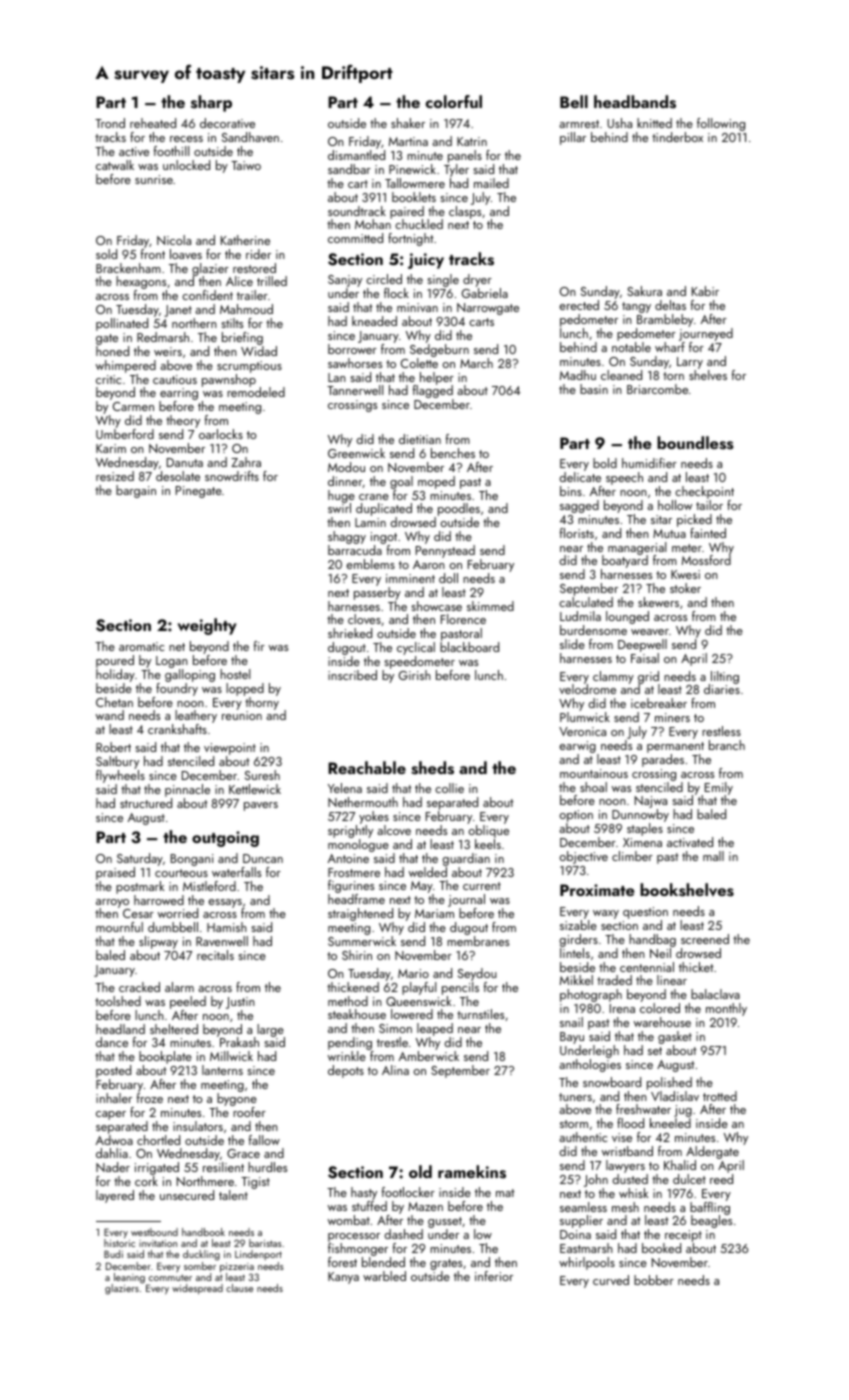  What do you see at coordinates (448, 578) in the page?
I see `doll` at bounding box center [448, 578].
